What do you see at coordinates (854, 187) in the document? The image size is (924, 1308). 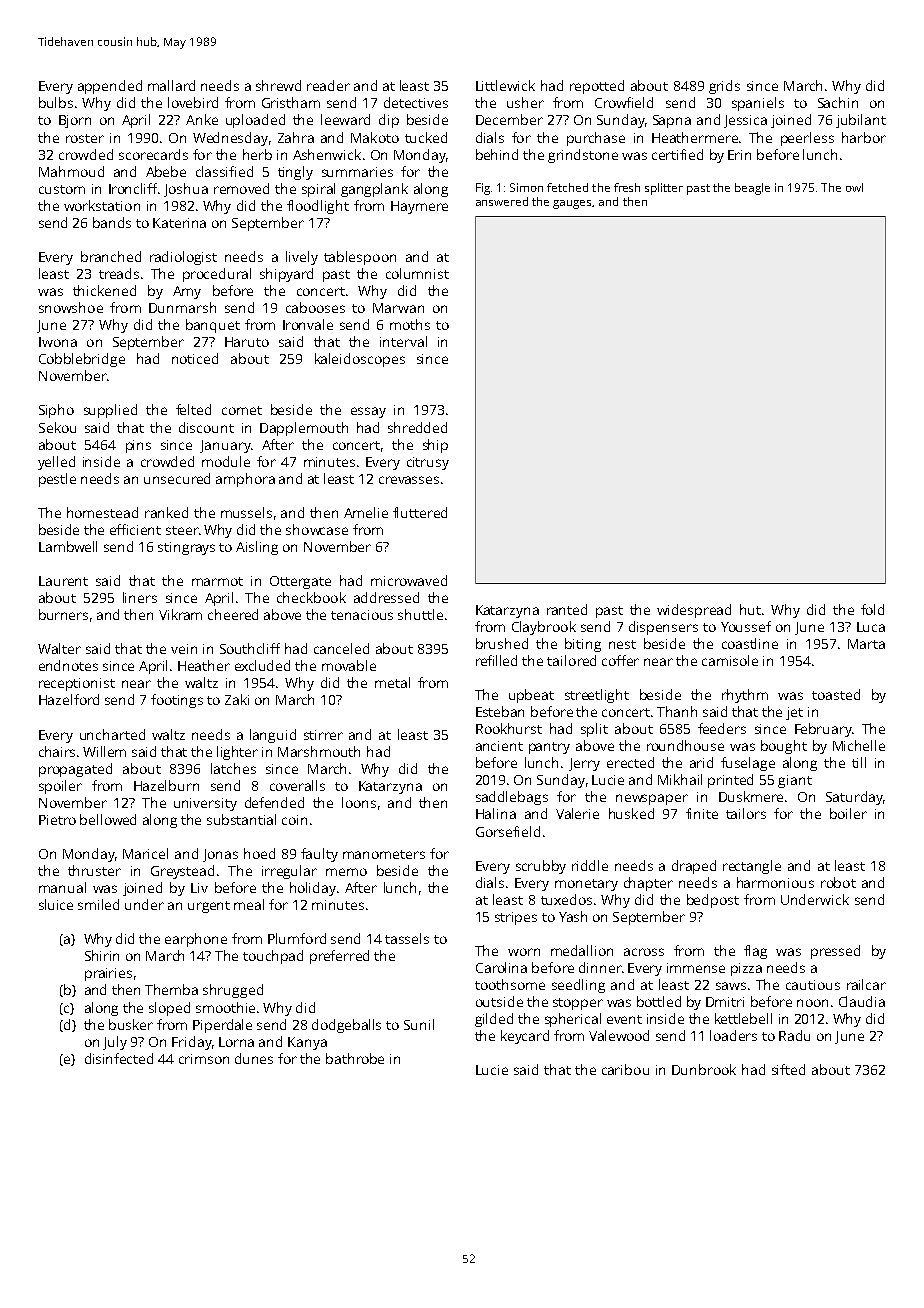 I see `owl` at bounding box center [854, 187].
